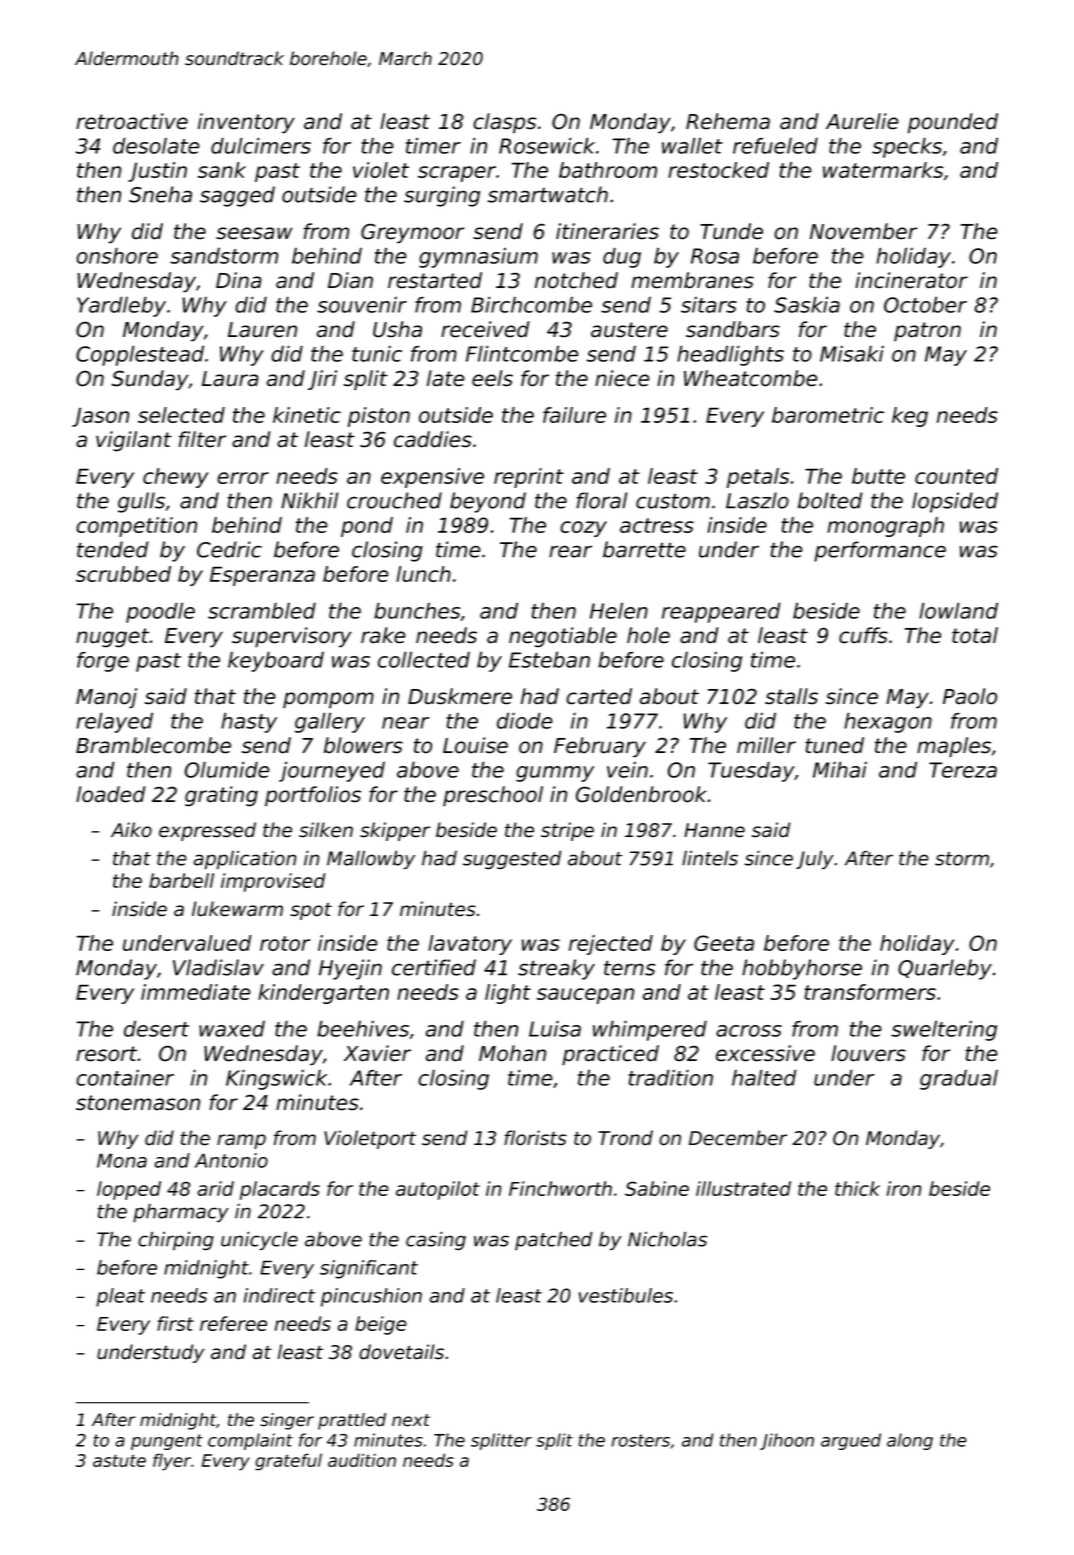 The height and width of the screenshot is (1555, 1074). I want to click on gymnasium, so click(478, 257).
